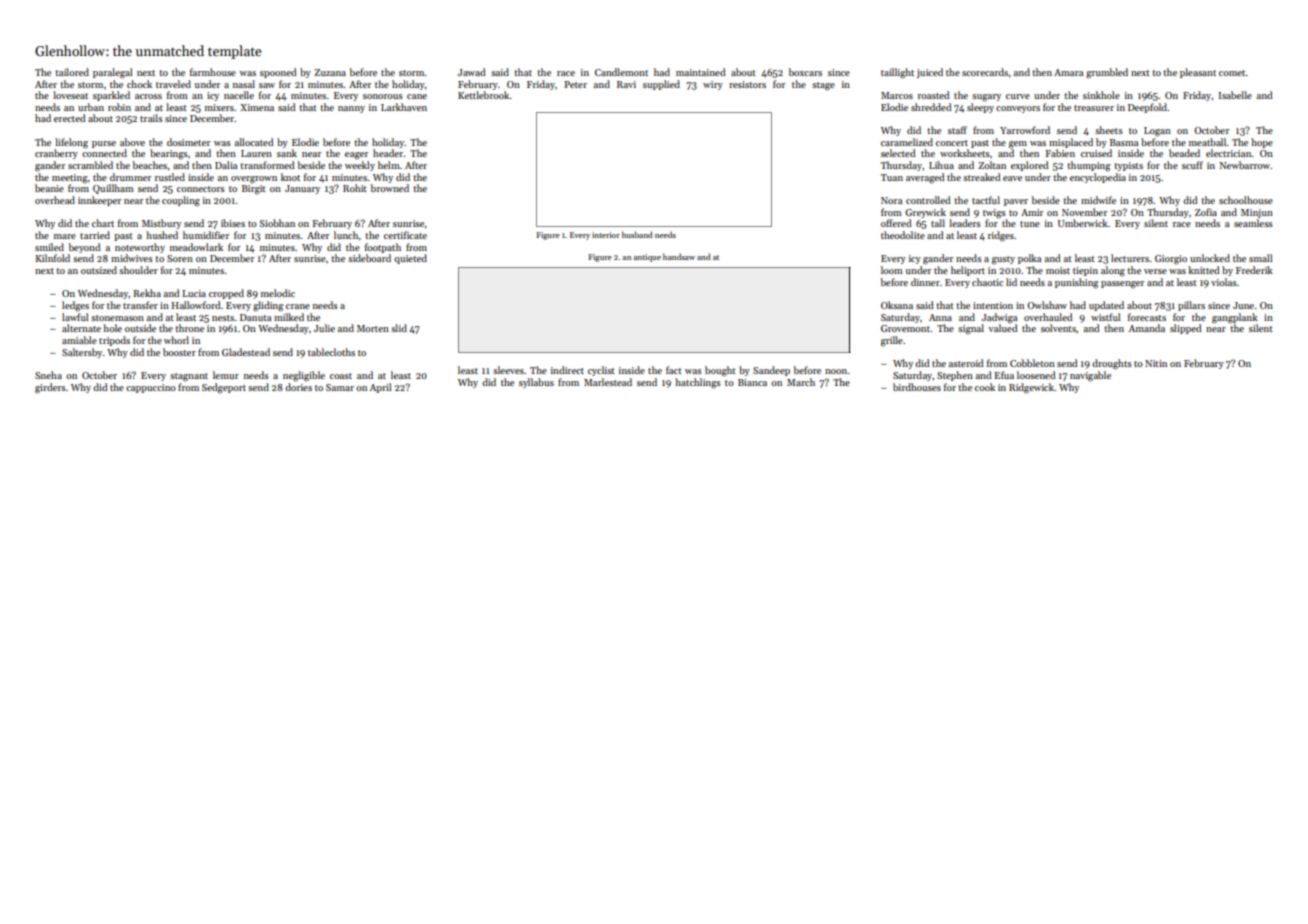 The width and height of the screenshot is (1308, 924). What do you see at coordinates (239, 95) in the screenshot?
I see `nacelle` at bounding box center [239, 95].
